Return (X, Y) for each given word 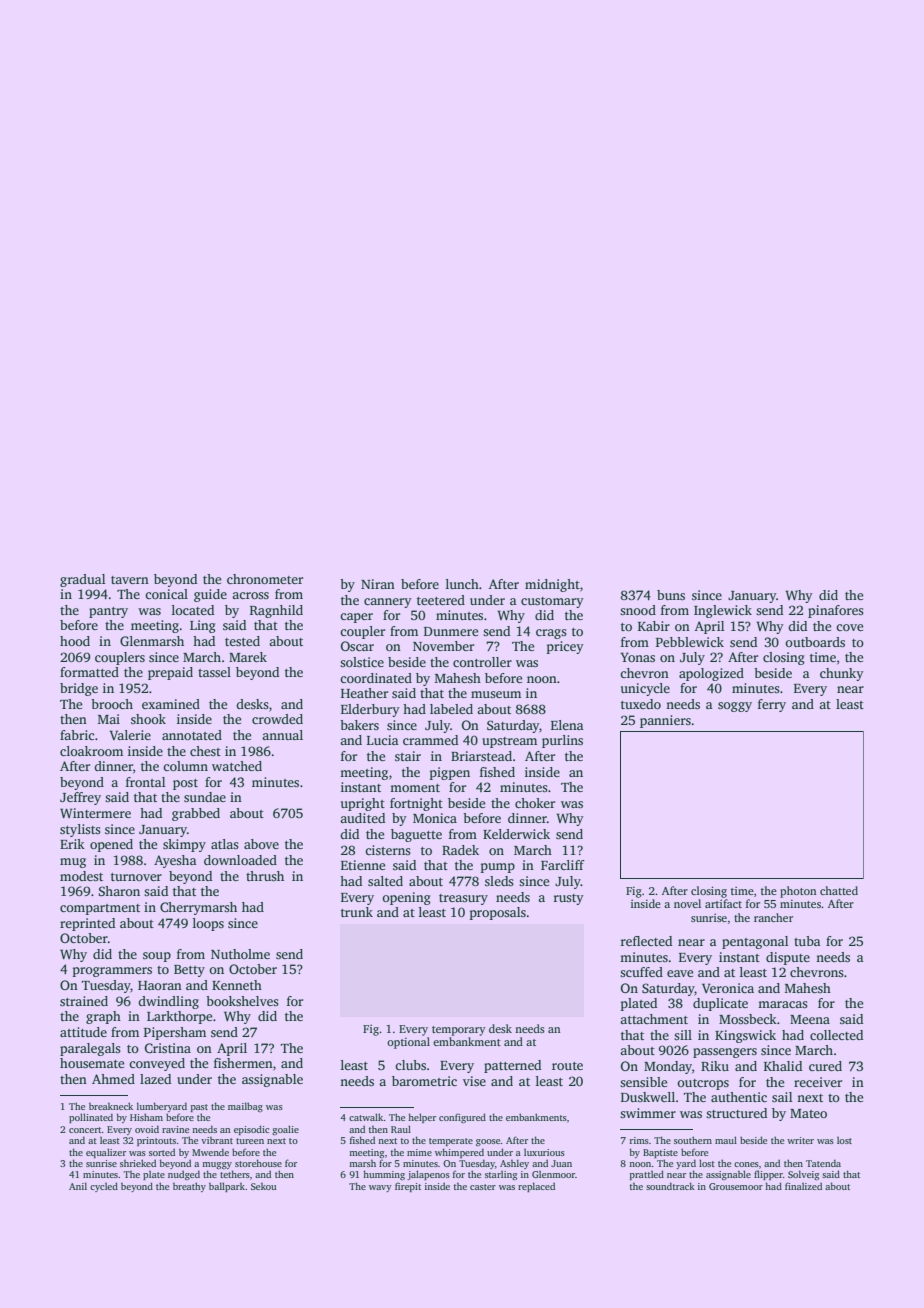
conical (166, 594)
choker (535, 803)
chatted (839, 890)
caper (356, 618)
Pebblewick (690, 642)
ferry (772, 705)
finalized (803, 1186)
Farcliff (563, 865)
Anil (78, 1186)
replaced (536, 1187)
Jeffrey (80, 798)
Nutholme (240, 954)
